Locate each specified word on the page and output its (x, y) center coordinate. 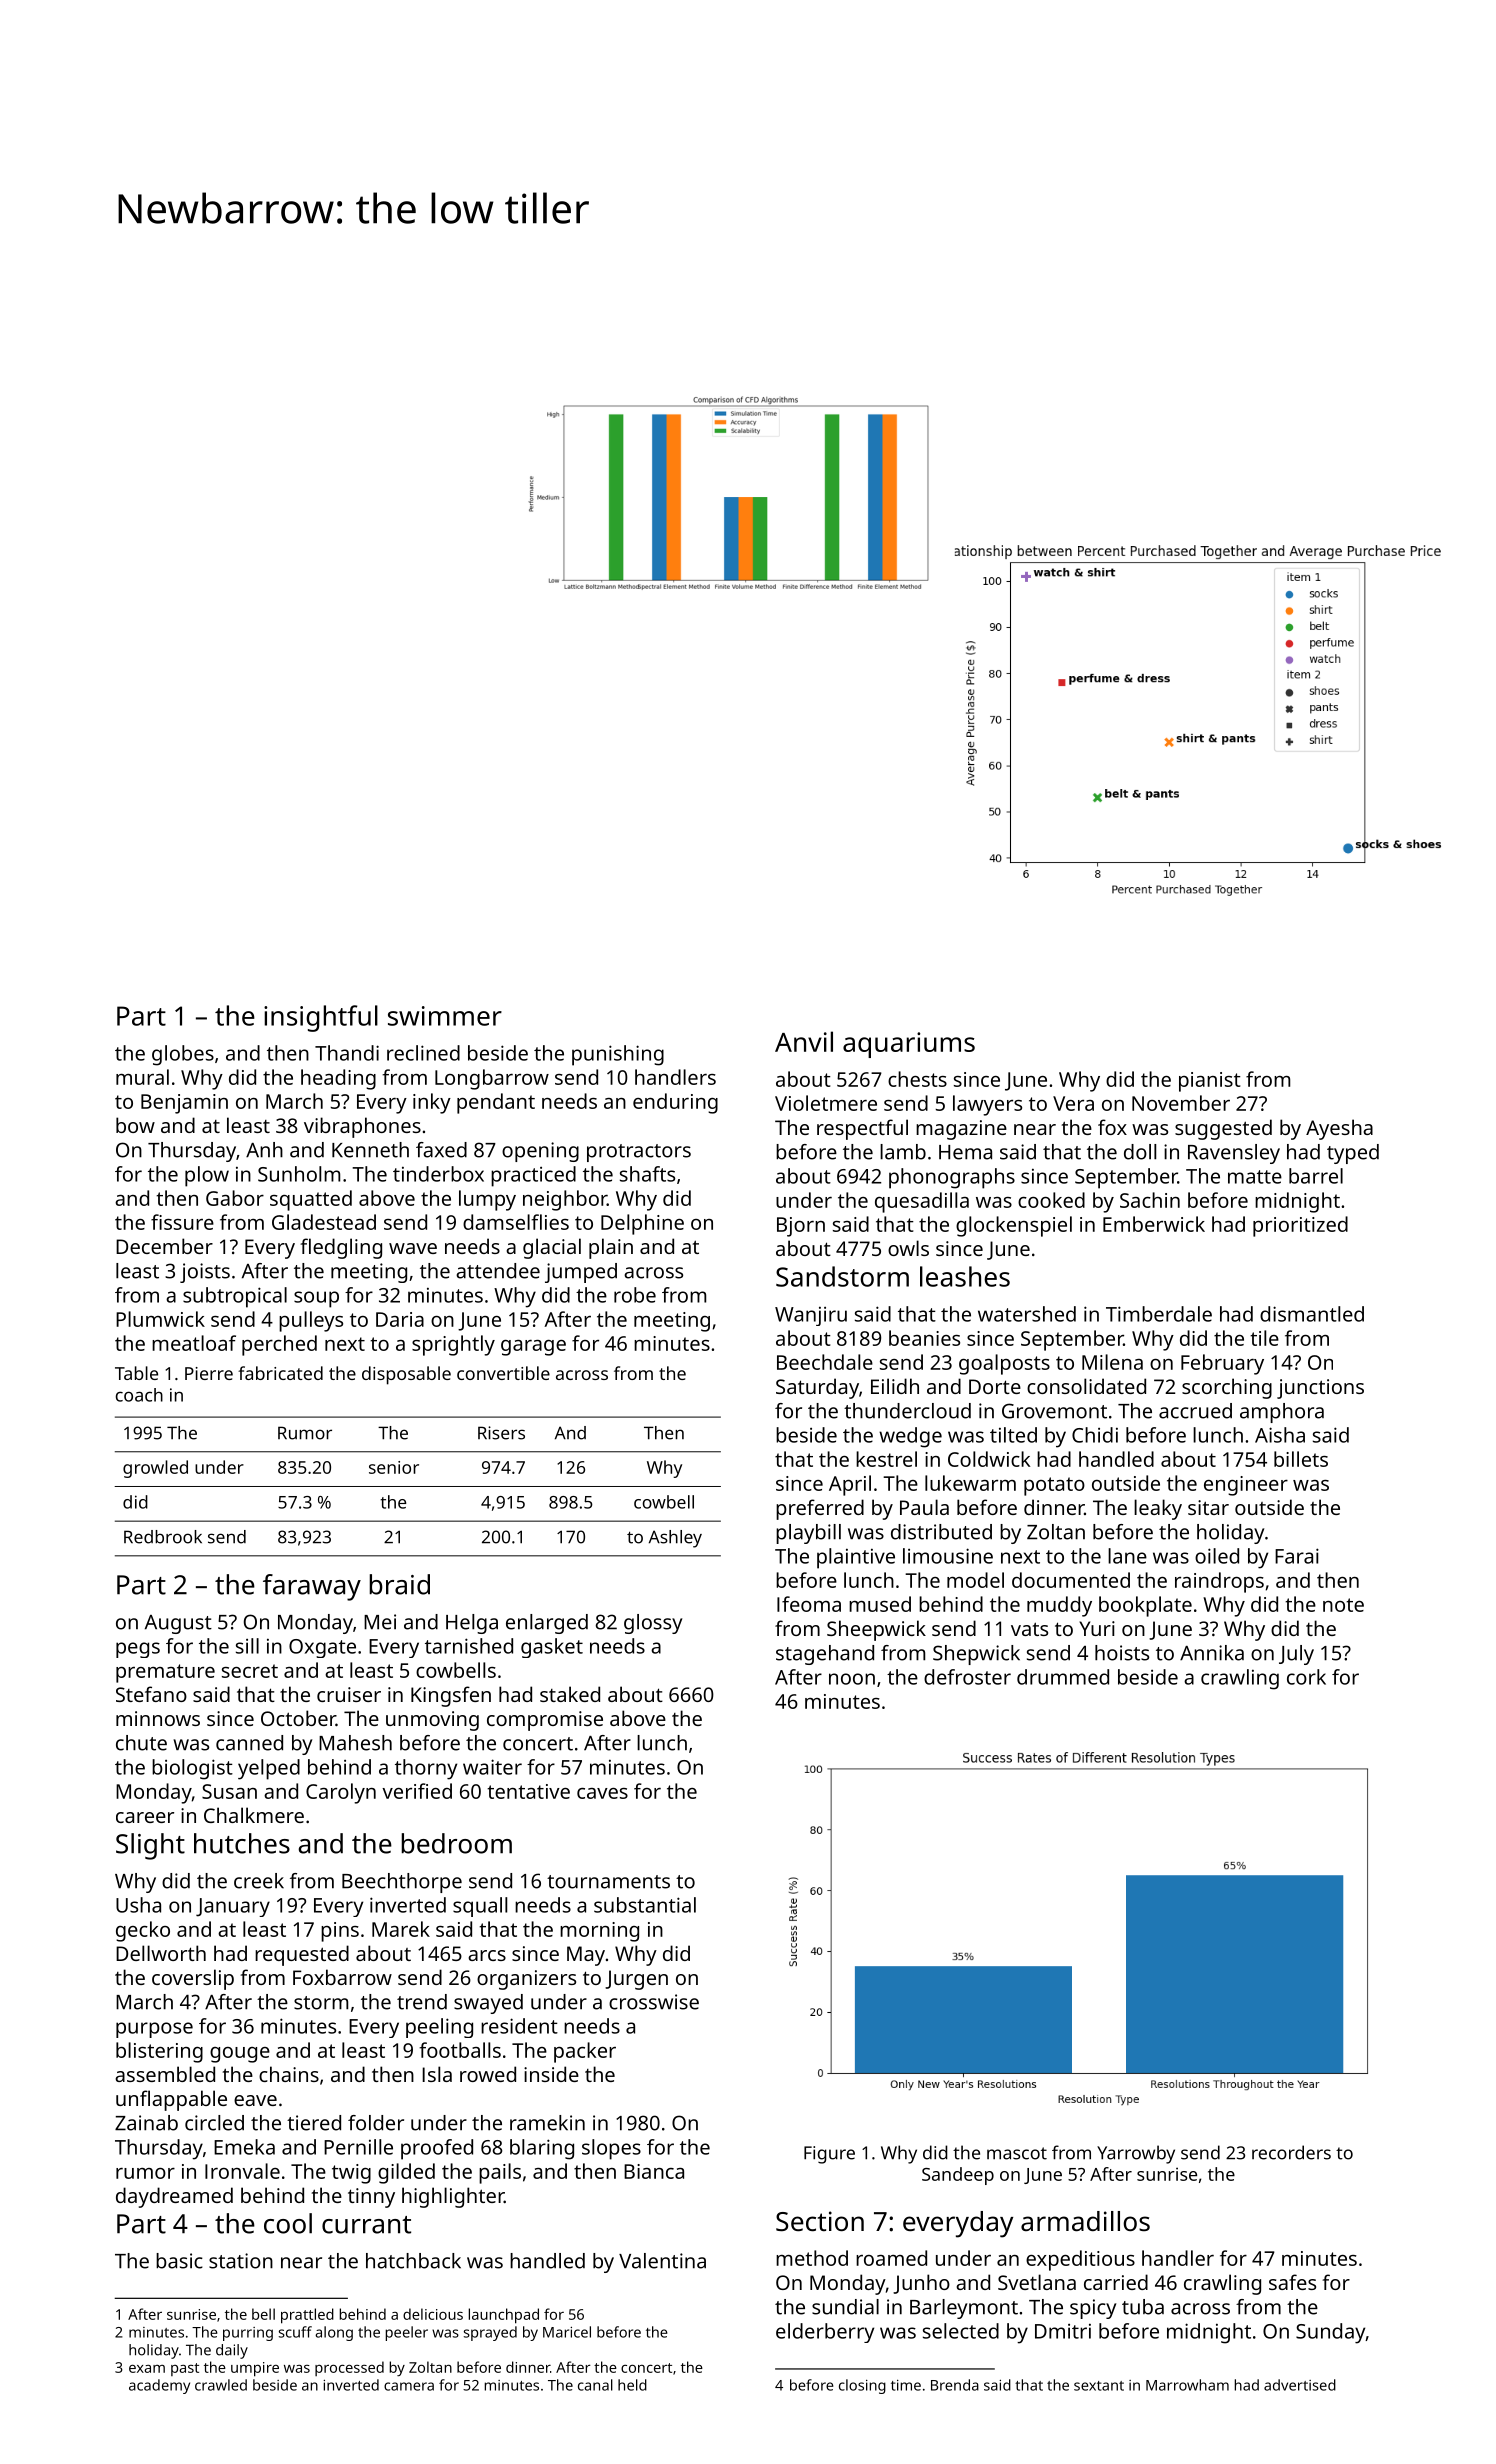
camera (409, 2386)
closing (862, 2386)
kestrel (886, 1459)
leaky (1158, 1509)
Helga (472, 1624)
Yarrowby (1136, 2154)
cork (1306, 1677)
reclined (423, 1053)
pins (340, 1932)
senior (394, 1467)
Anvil (804, 1041)
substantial (645, 1905)
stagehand (825, 1655)
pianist (1210, 1082)
